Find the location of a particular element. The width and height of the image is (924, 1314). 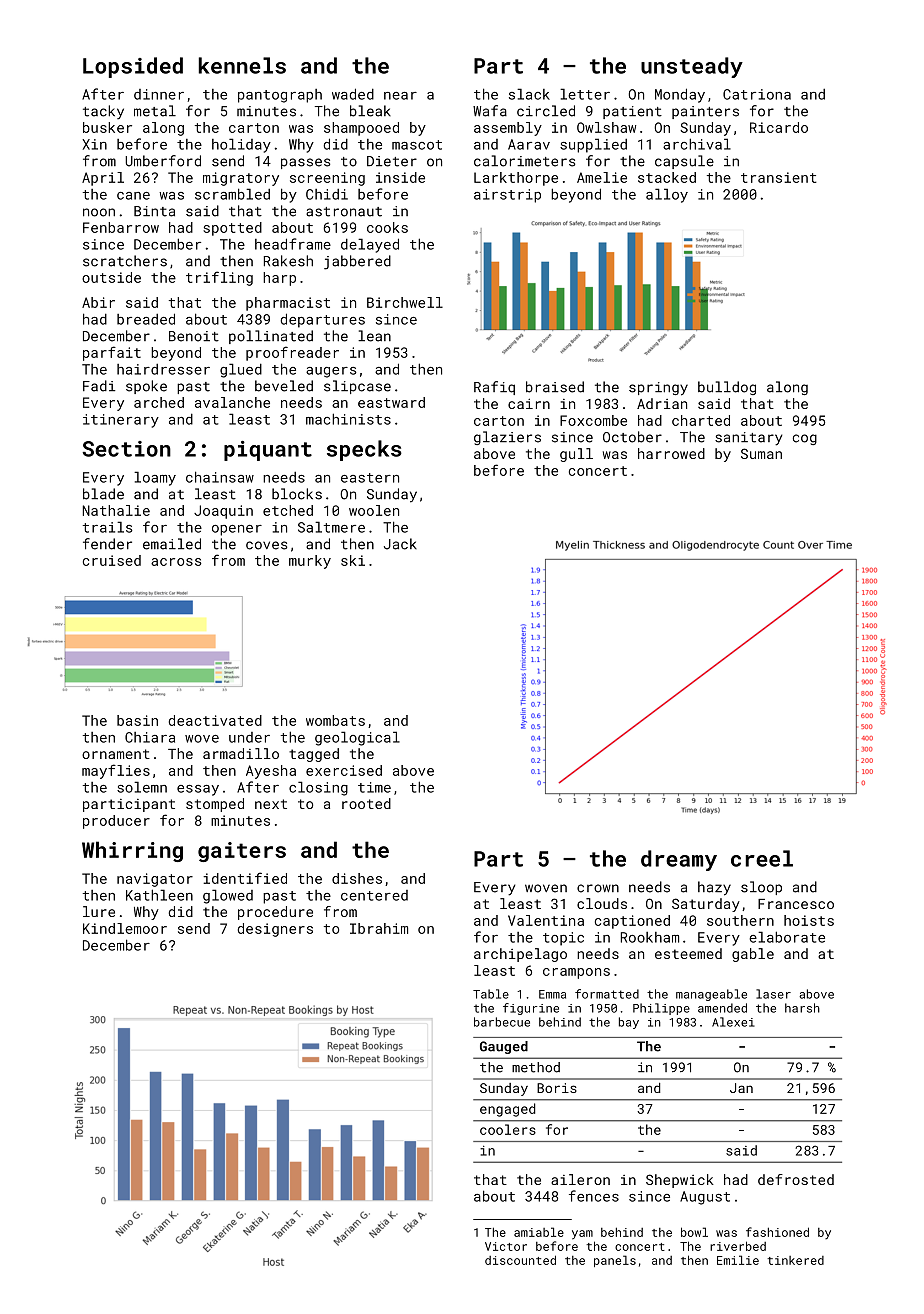

braised is located at coordinates (555, 387).
